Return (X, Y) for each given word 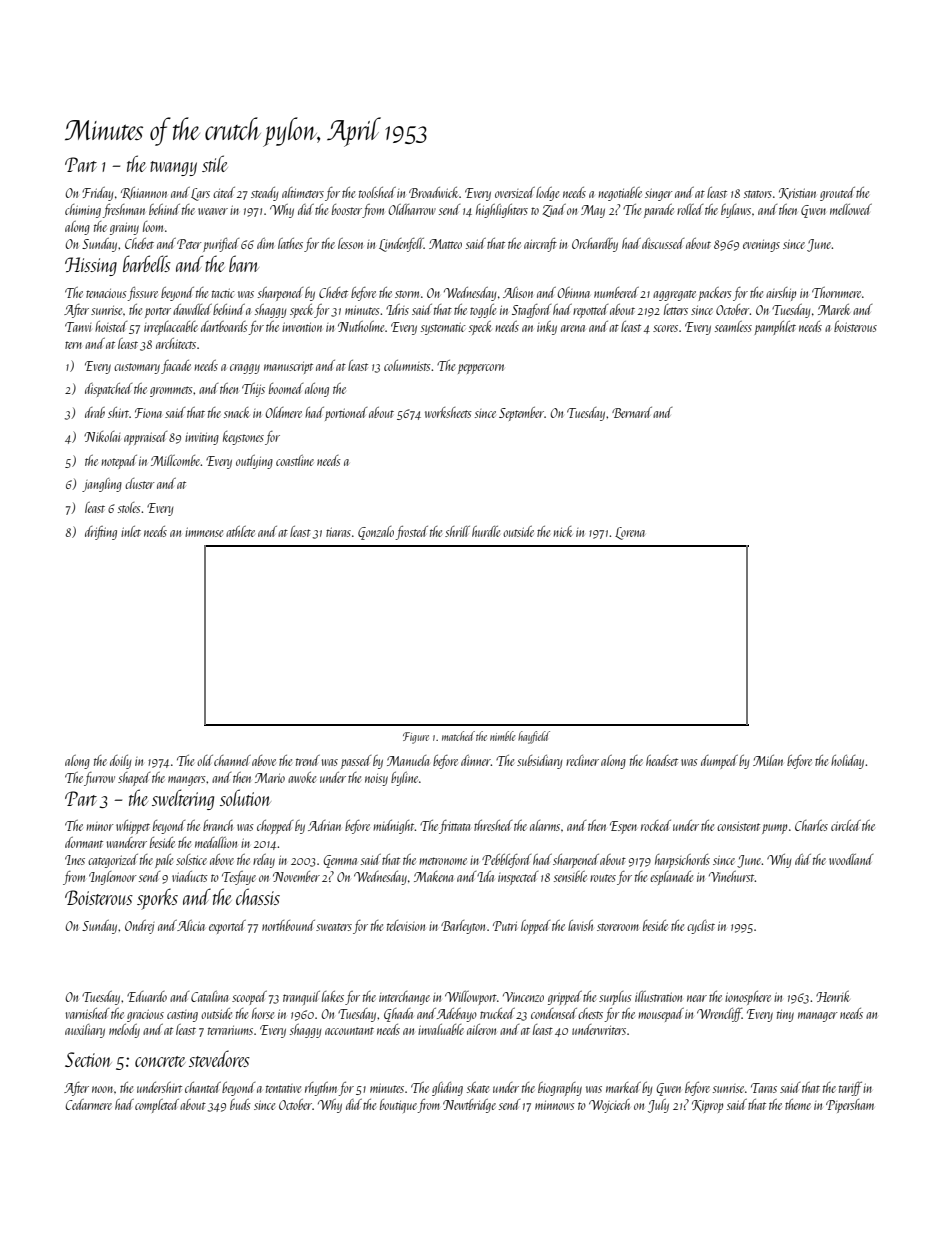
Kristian (797, 193)
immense (204, 532)
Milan (768, 760)
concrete (160, 1061)
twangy (173, 168)
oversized (515, 192)
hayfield (534, 737)
